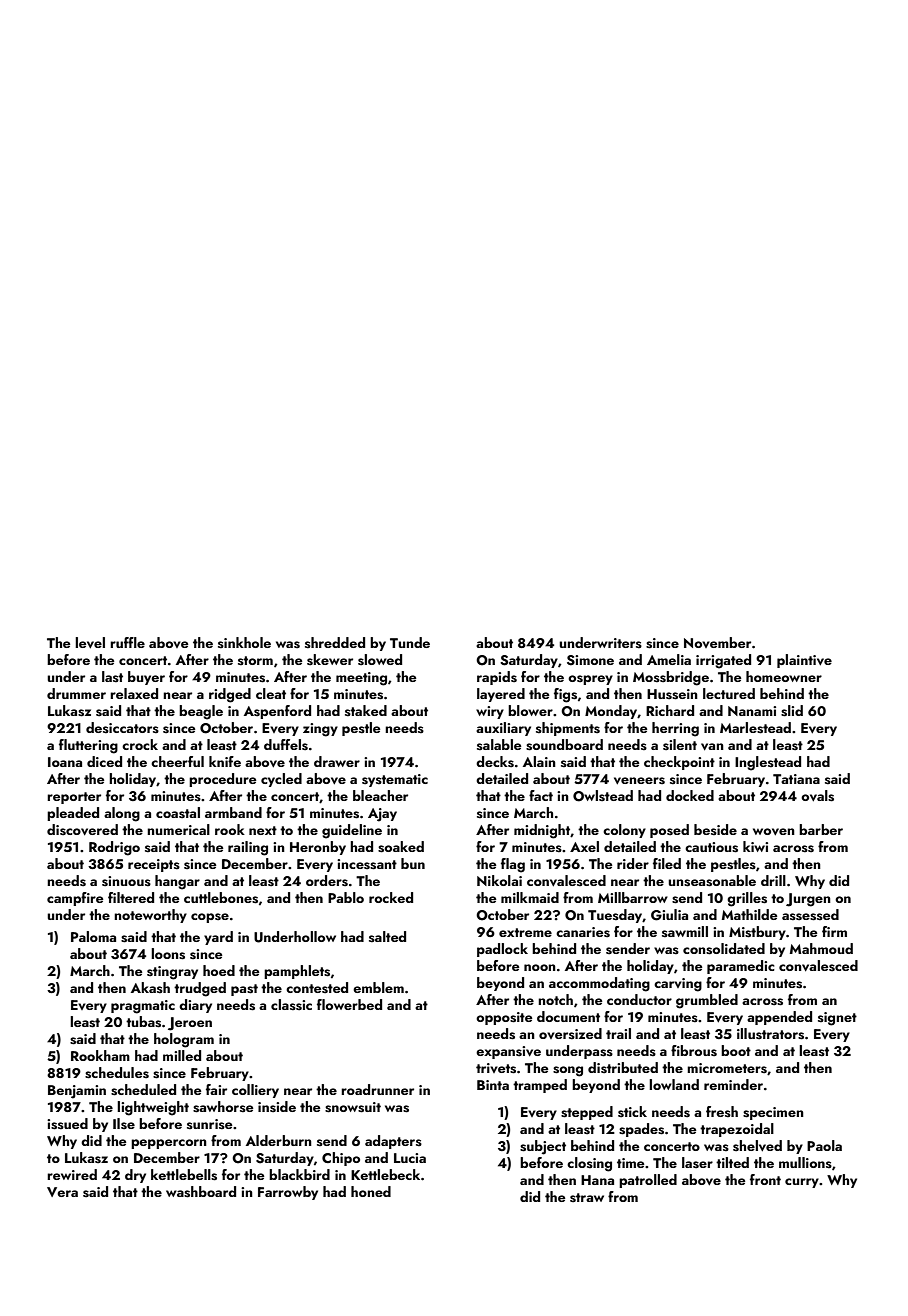 This document has width=908, height=1316. What do you see at coordinates (291, 1005) in the document?
I see `classic` at bounding box center [291, 1005].
